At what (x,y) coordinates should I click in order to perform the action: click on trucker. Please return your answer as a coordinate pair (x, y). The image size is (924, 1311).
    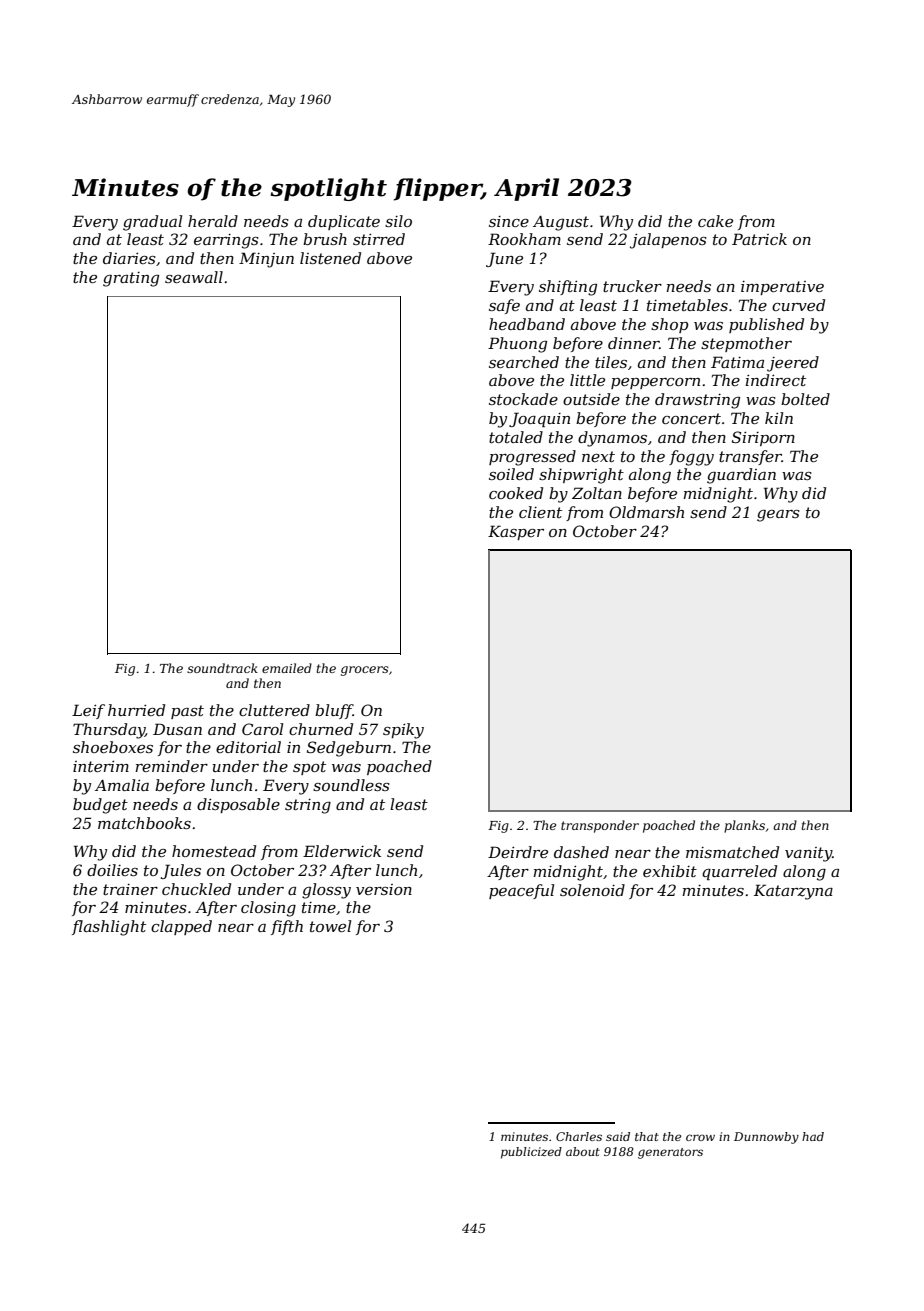
    Looking at the image, I should click on (632, 286).
